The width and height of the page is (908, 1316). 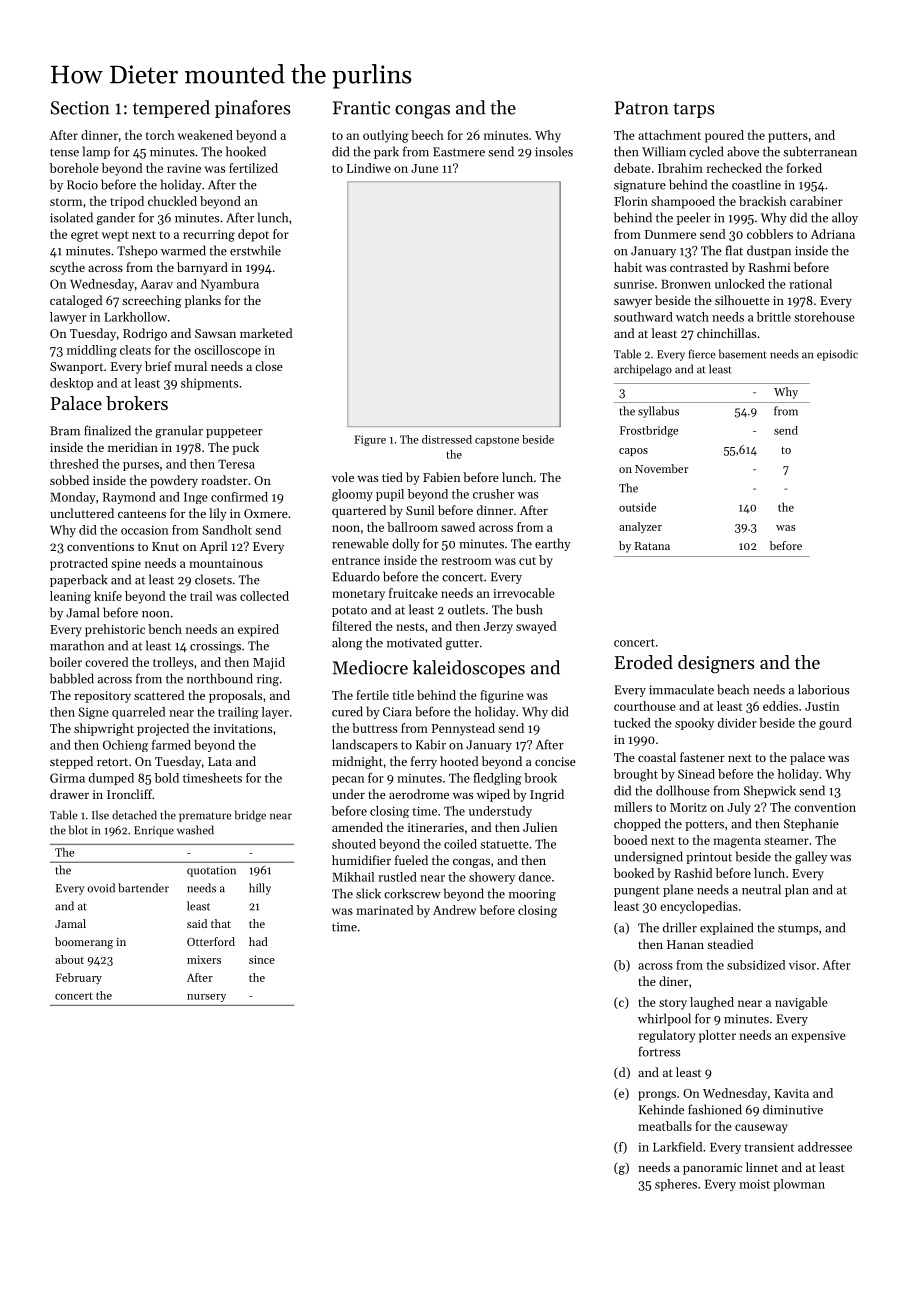 What do you see at coordinates (463, 729) in the page?
I see `Pennystead` at bounding box center [463, 729].
